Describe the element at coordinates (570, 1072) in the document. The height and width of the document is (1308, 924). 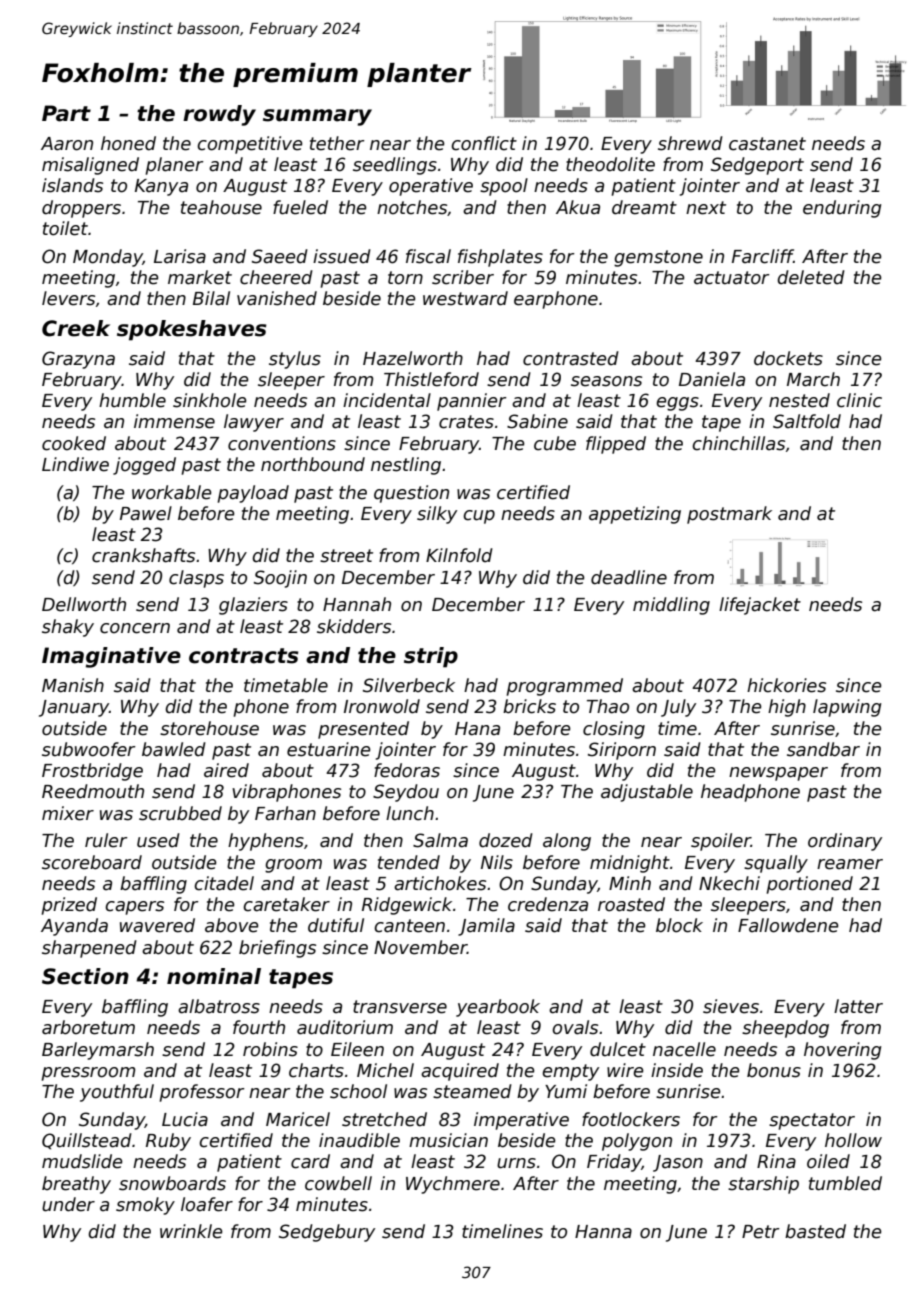
I see `empty` at that location.
